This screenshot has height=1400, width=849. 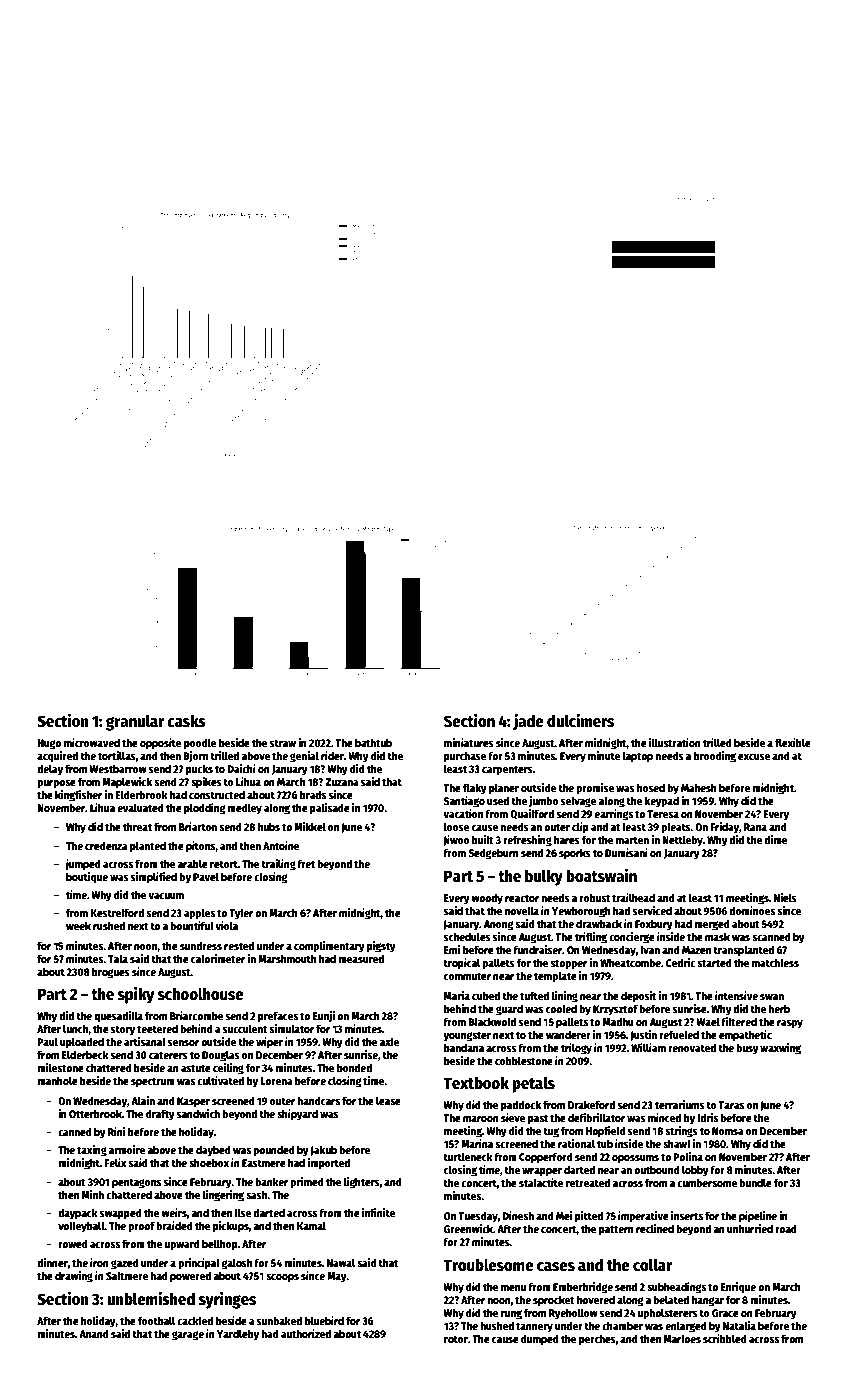 I want to click on granular, so click(x=135, y=722).
